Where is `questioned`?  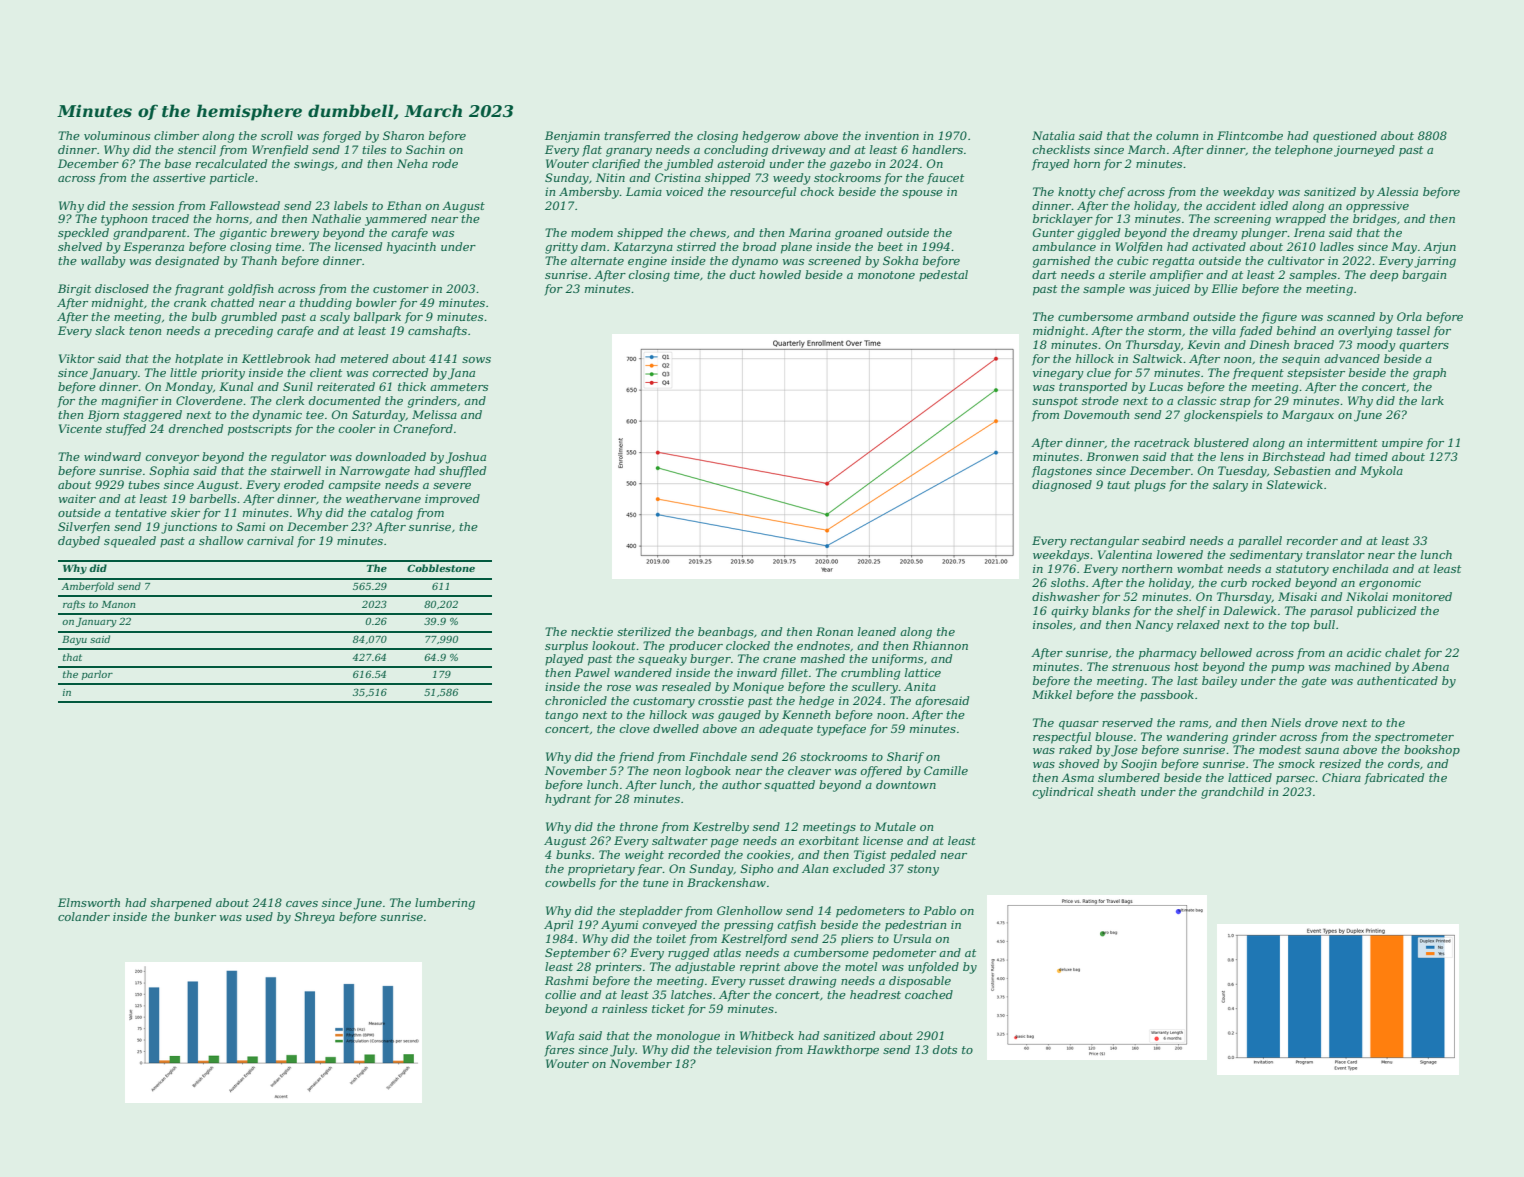 questioned is located at coordinates (1345, 137).
